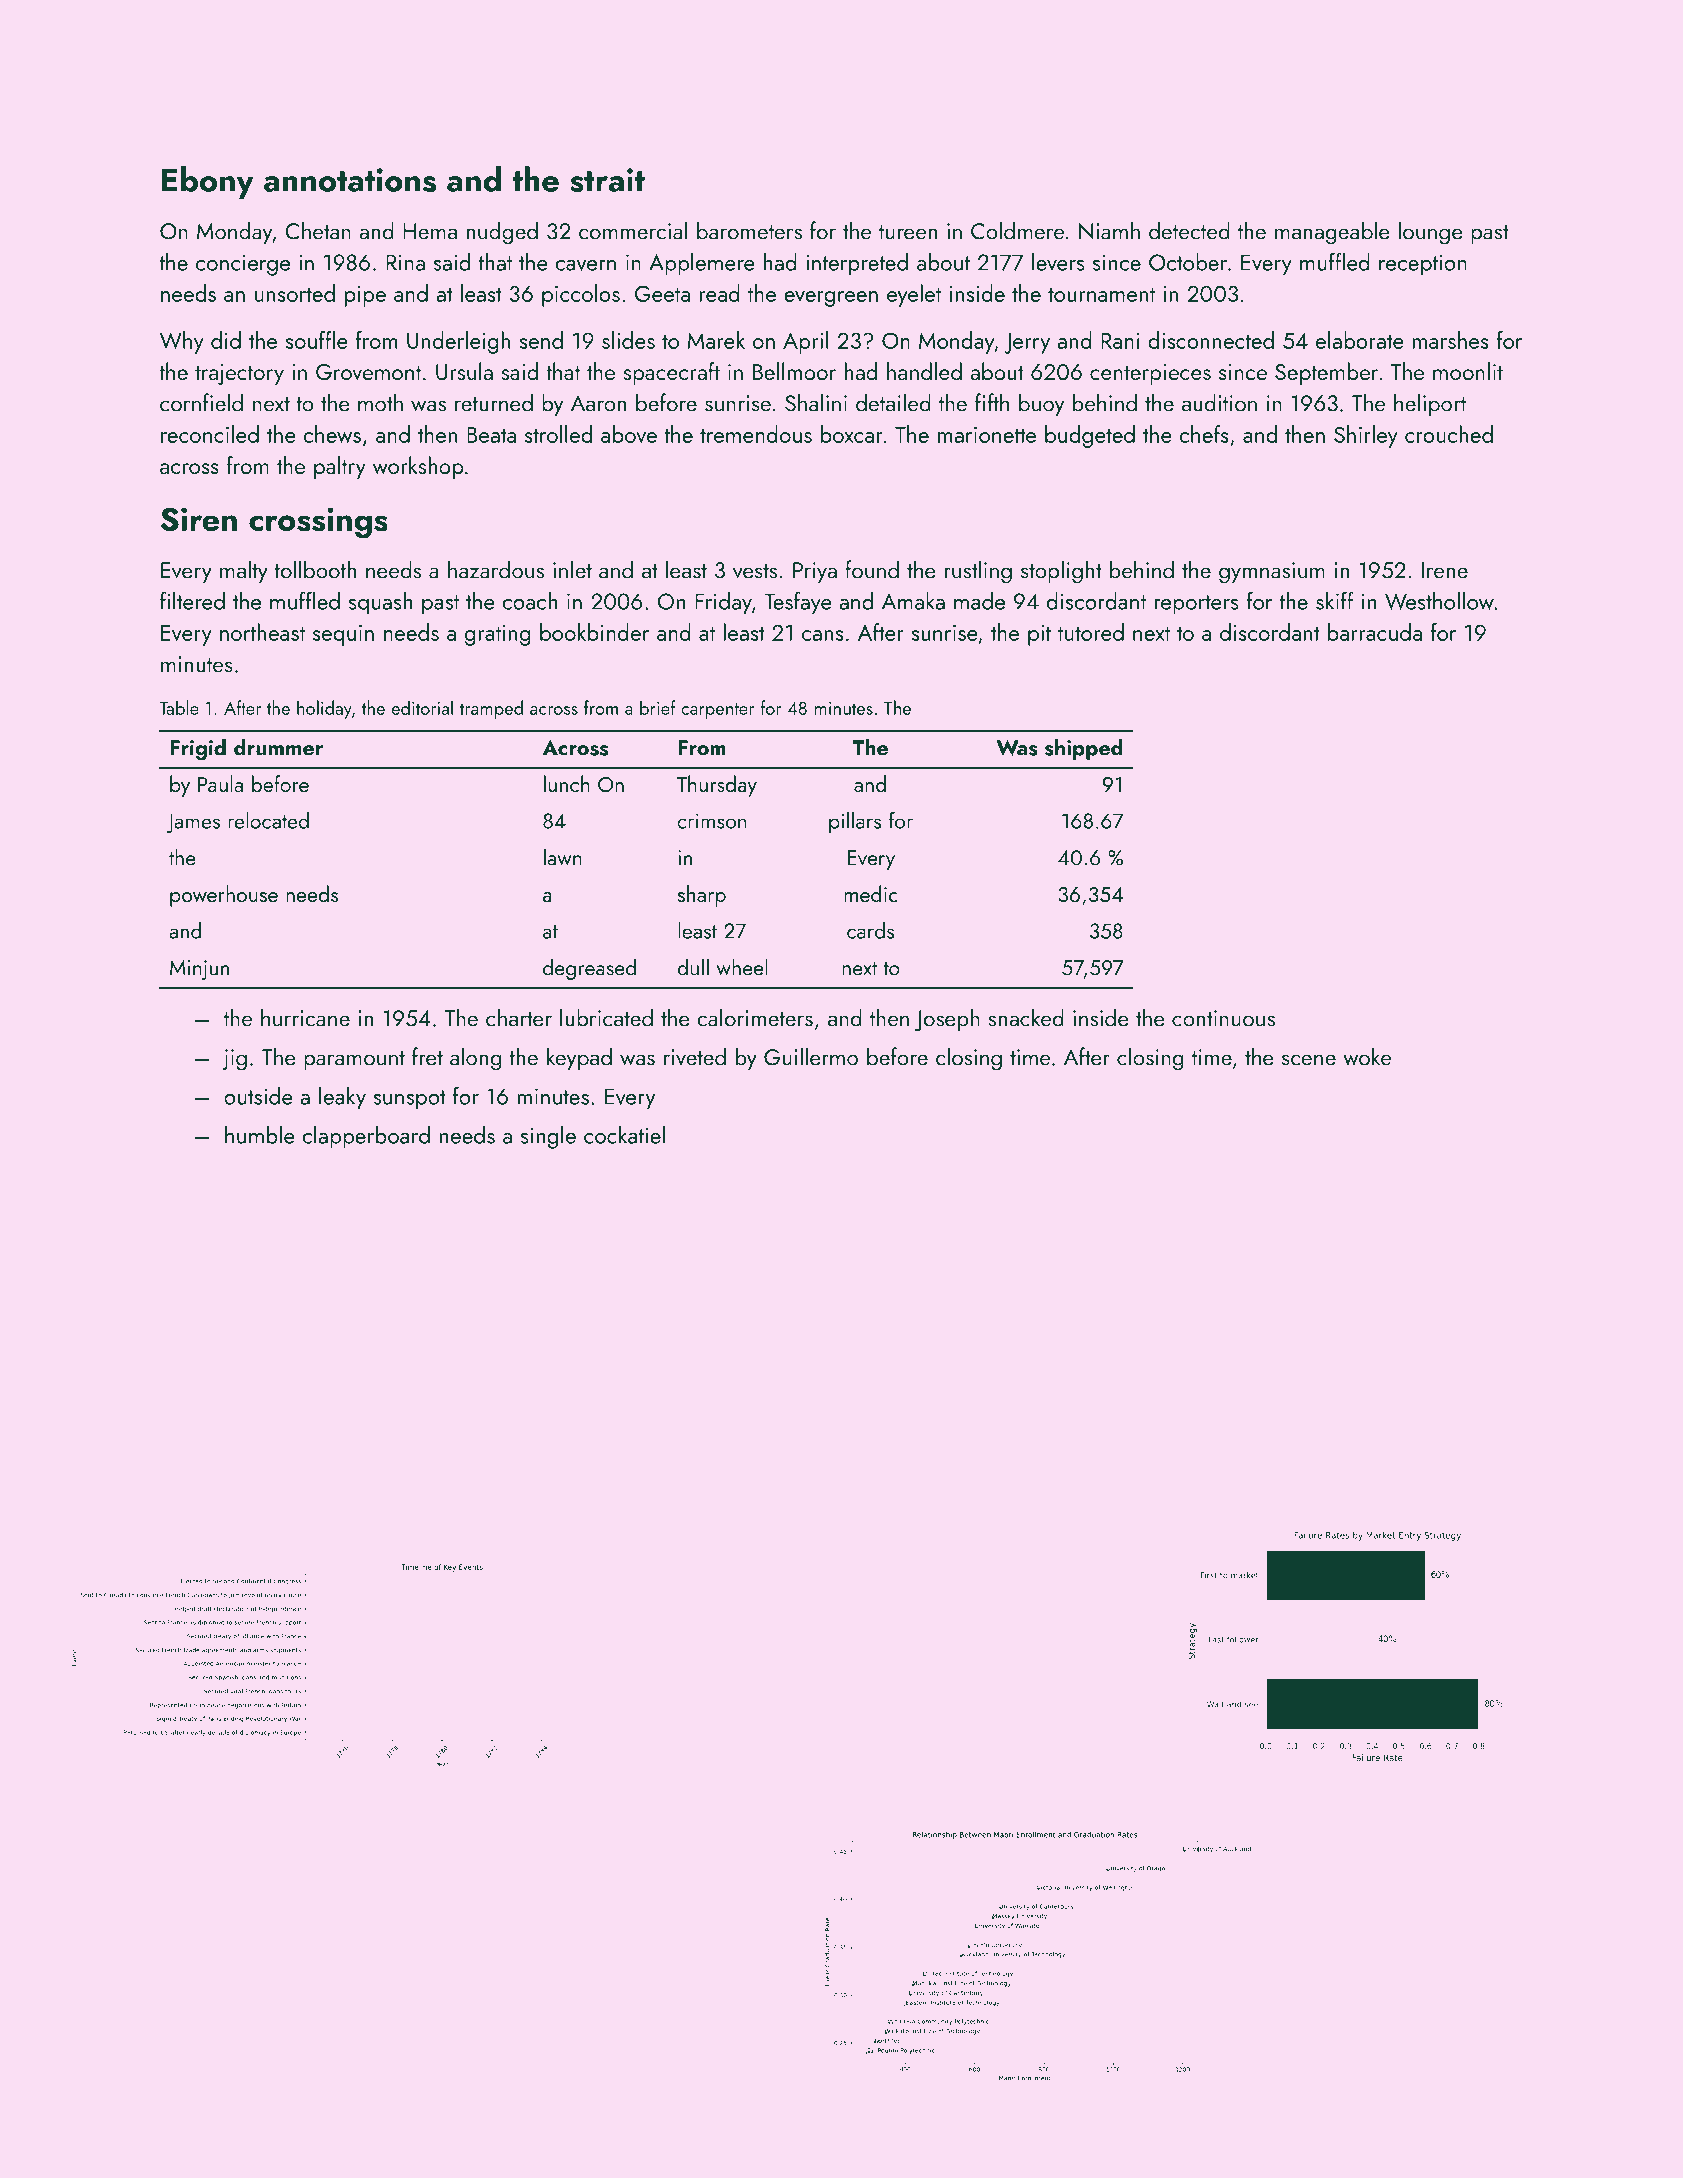  I want to click on workshop, so click(418, 467).
